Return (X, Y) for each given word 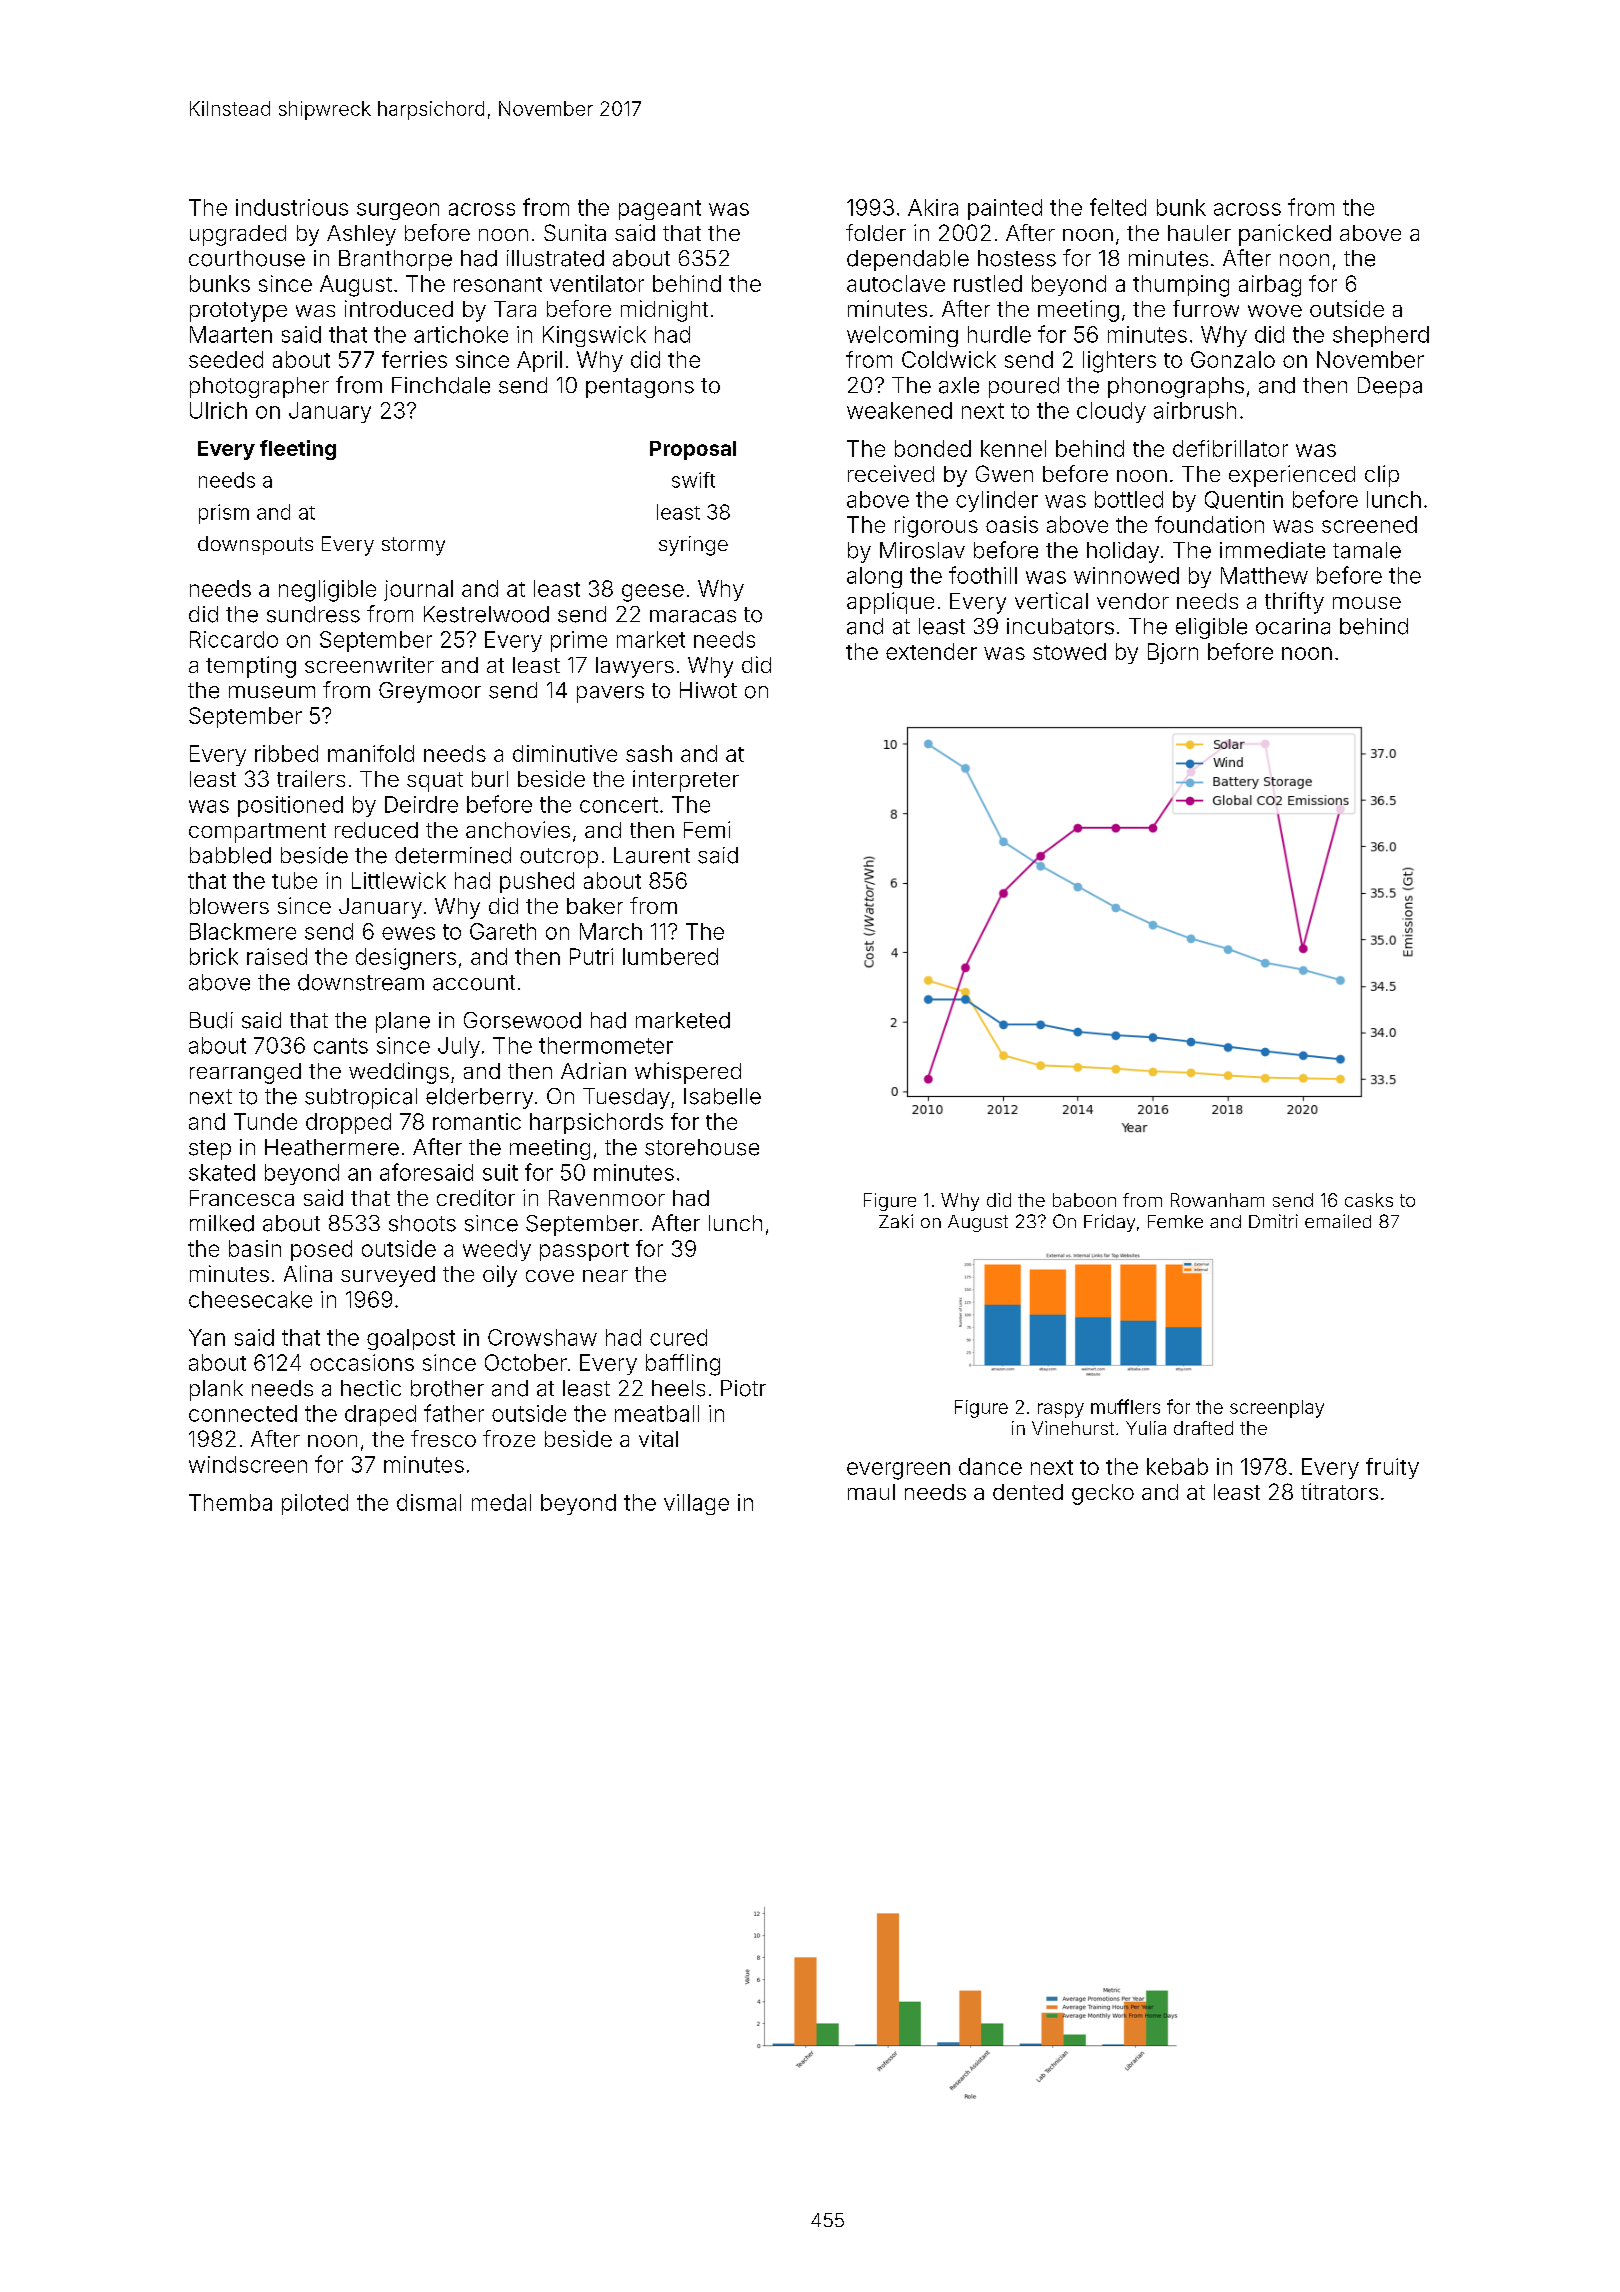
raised (277, 956)
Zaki (896, 1221)
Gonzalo (1233, 359)
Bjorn (1173, 653)
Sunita (575, 232)
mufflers (1125, 1406)
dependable (908, 260)
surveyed (388, 1276)
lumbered (670, 956)
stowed (1069, 651)
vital (658, 1438)
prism (224, 514)
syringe (693, 546)
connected (243, 1413)
